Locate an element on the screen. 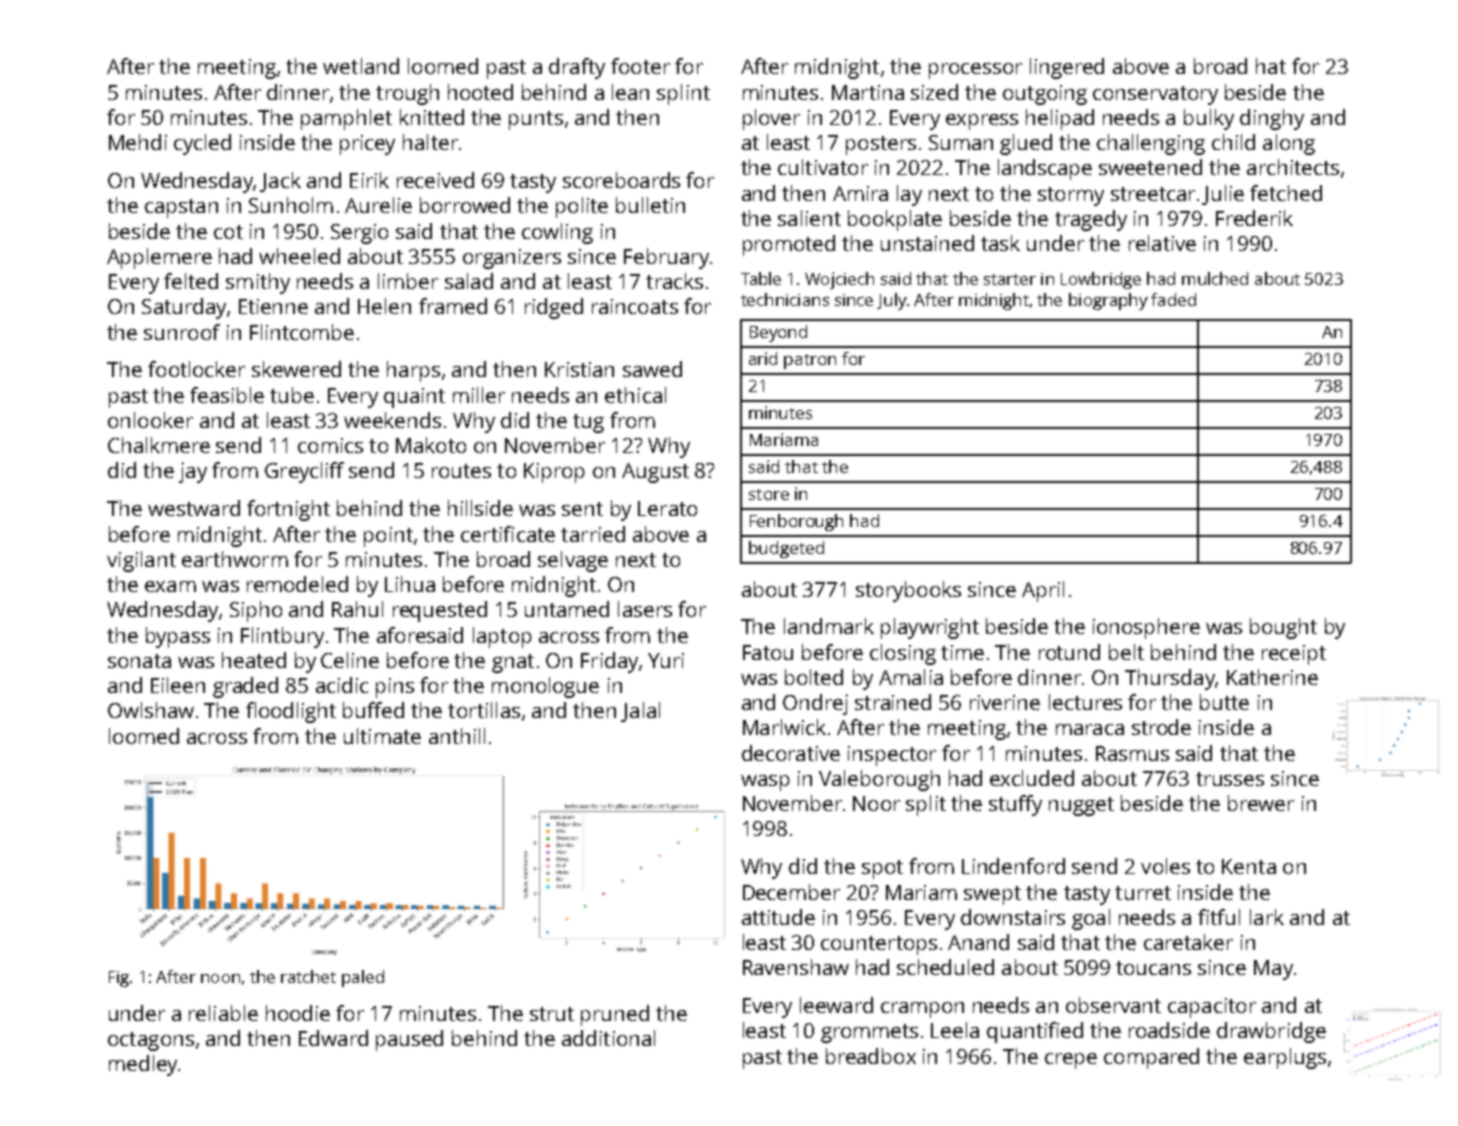  wetland is located at coordinates (361, 66).
